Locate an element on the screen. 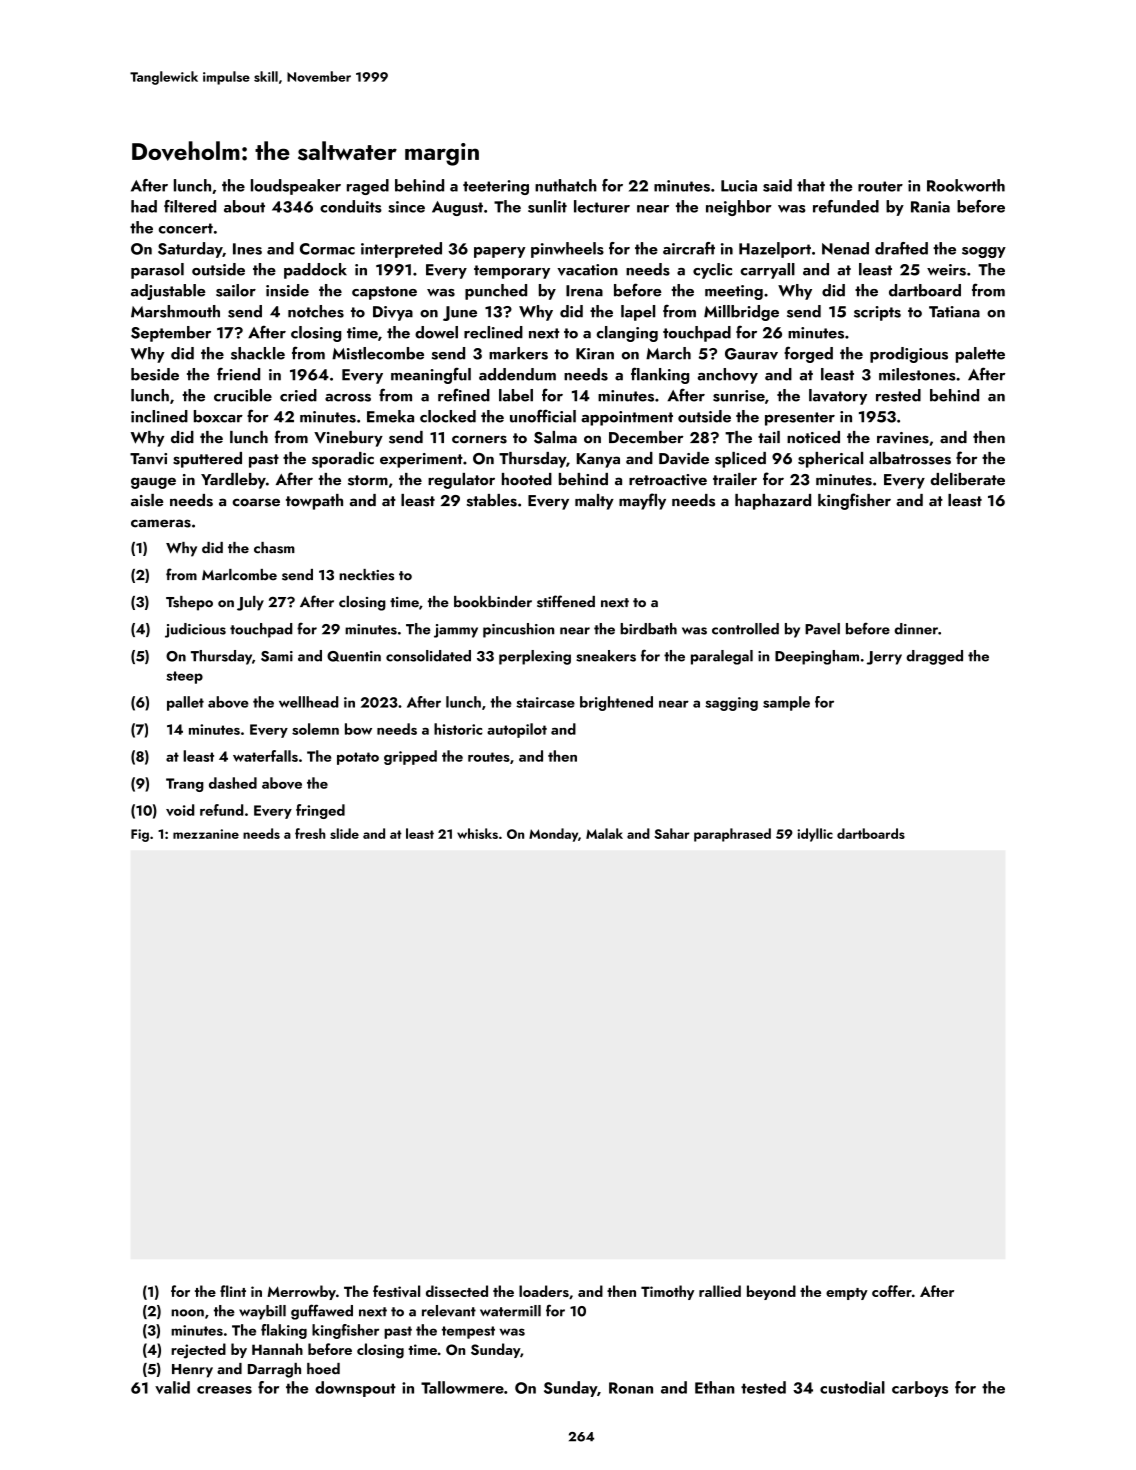 The height and width of the screenshot is (1470, 1136). malty is located at coordinates (594, 502).
